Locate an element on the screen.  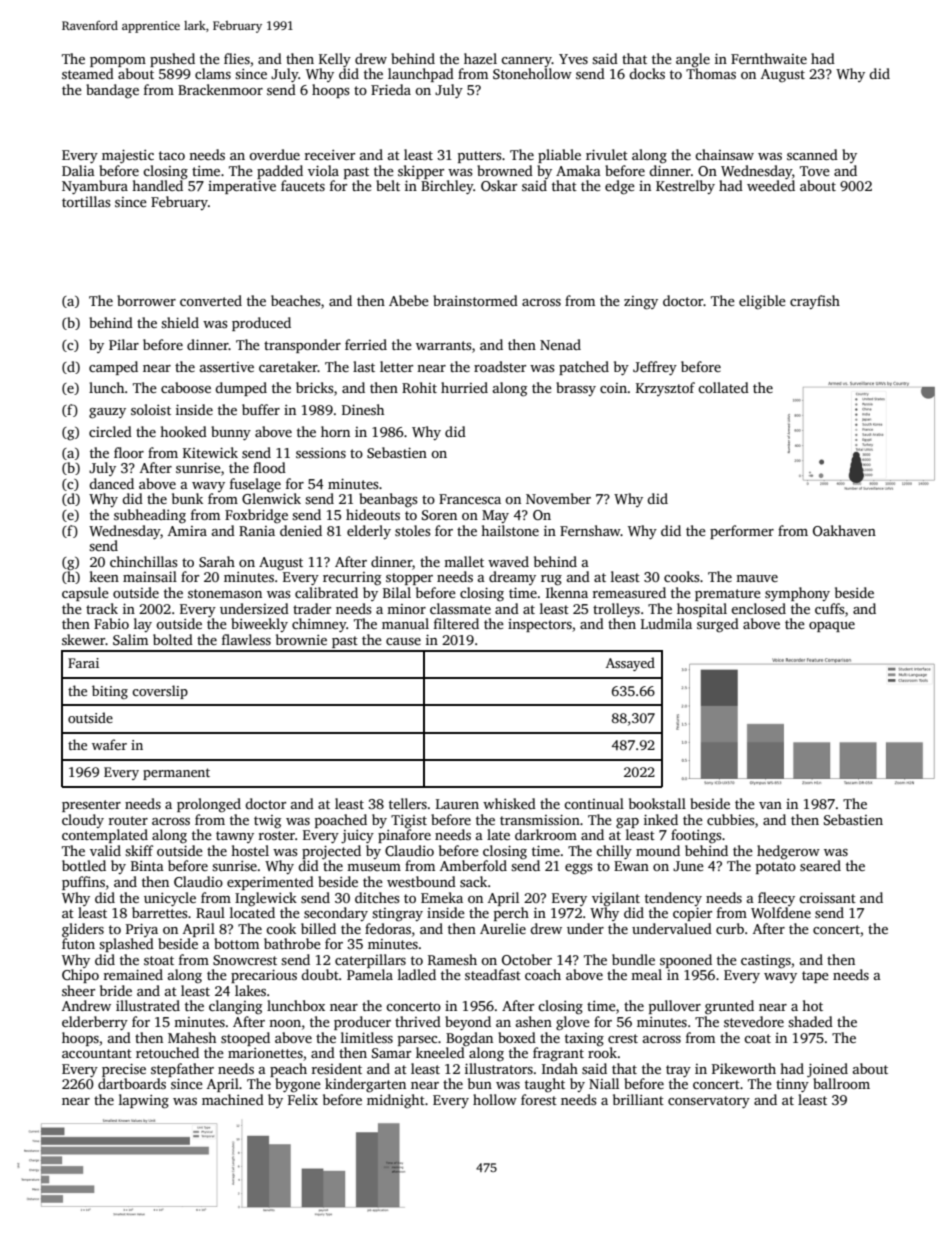
horn is located at coordinates (335, 431).
